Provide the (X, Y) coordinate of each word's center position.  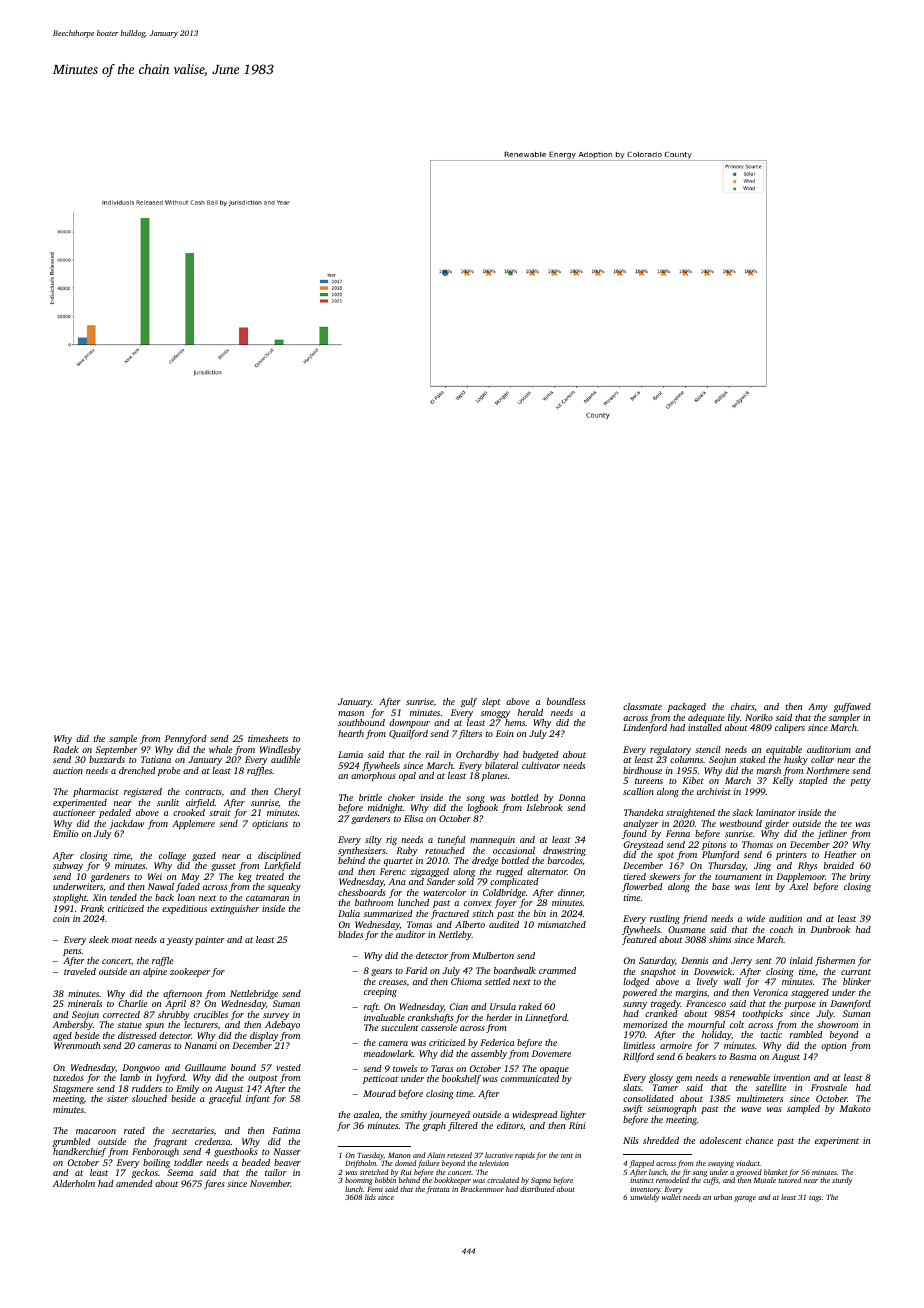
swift (633, 1109)
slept (491, 702)
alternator (547, 871)
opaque (554, 1070)
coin (61, 918)
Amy (818, 707)
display (264, 1036)
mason (351, 713)
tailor (276, 1172)
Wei (155, 876)
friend (695, 919)
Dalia (349, 913)
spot (665, 856)
